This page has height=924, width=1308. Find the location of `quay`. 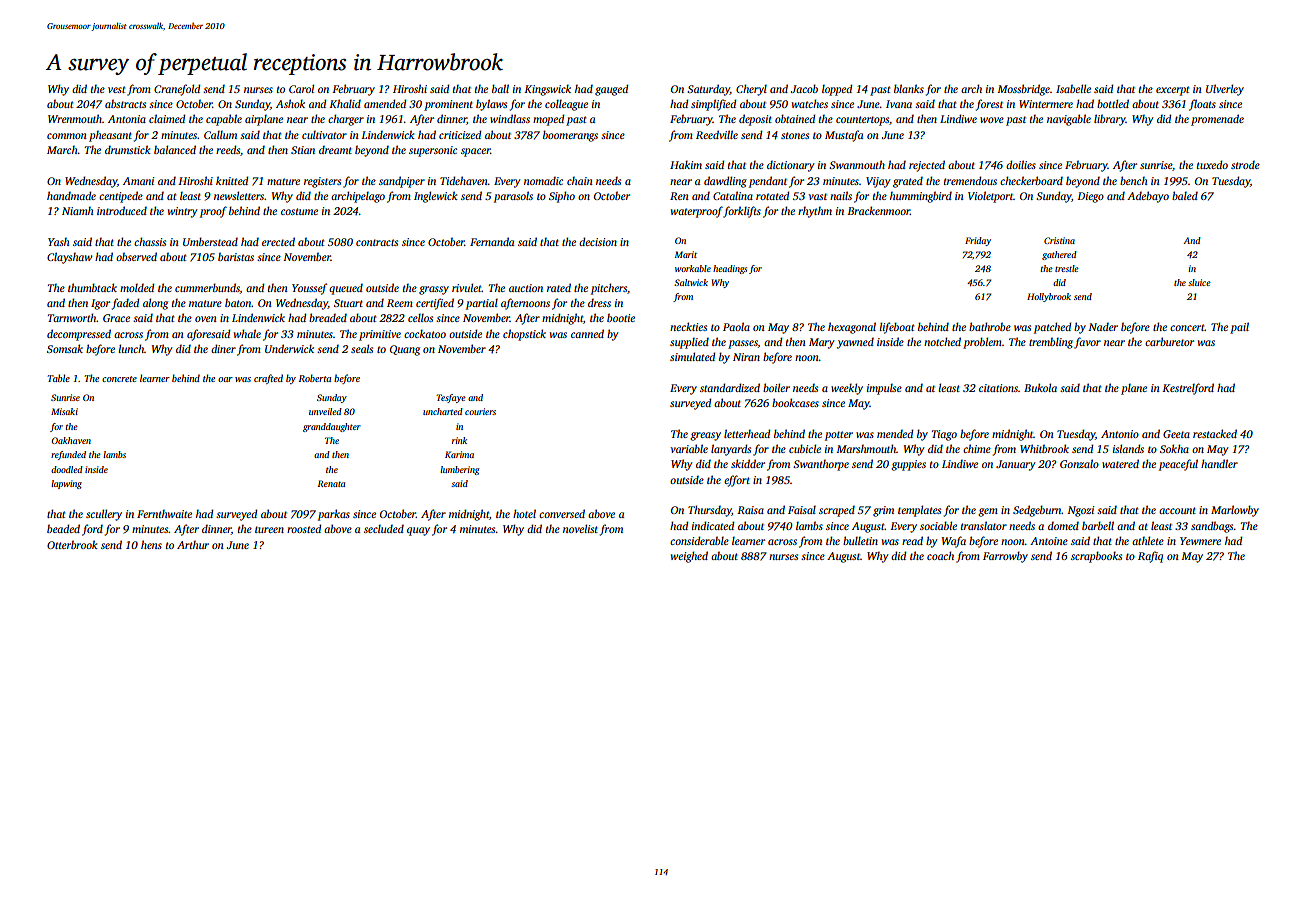

quay is located at coordinates (418, 531).
